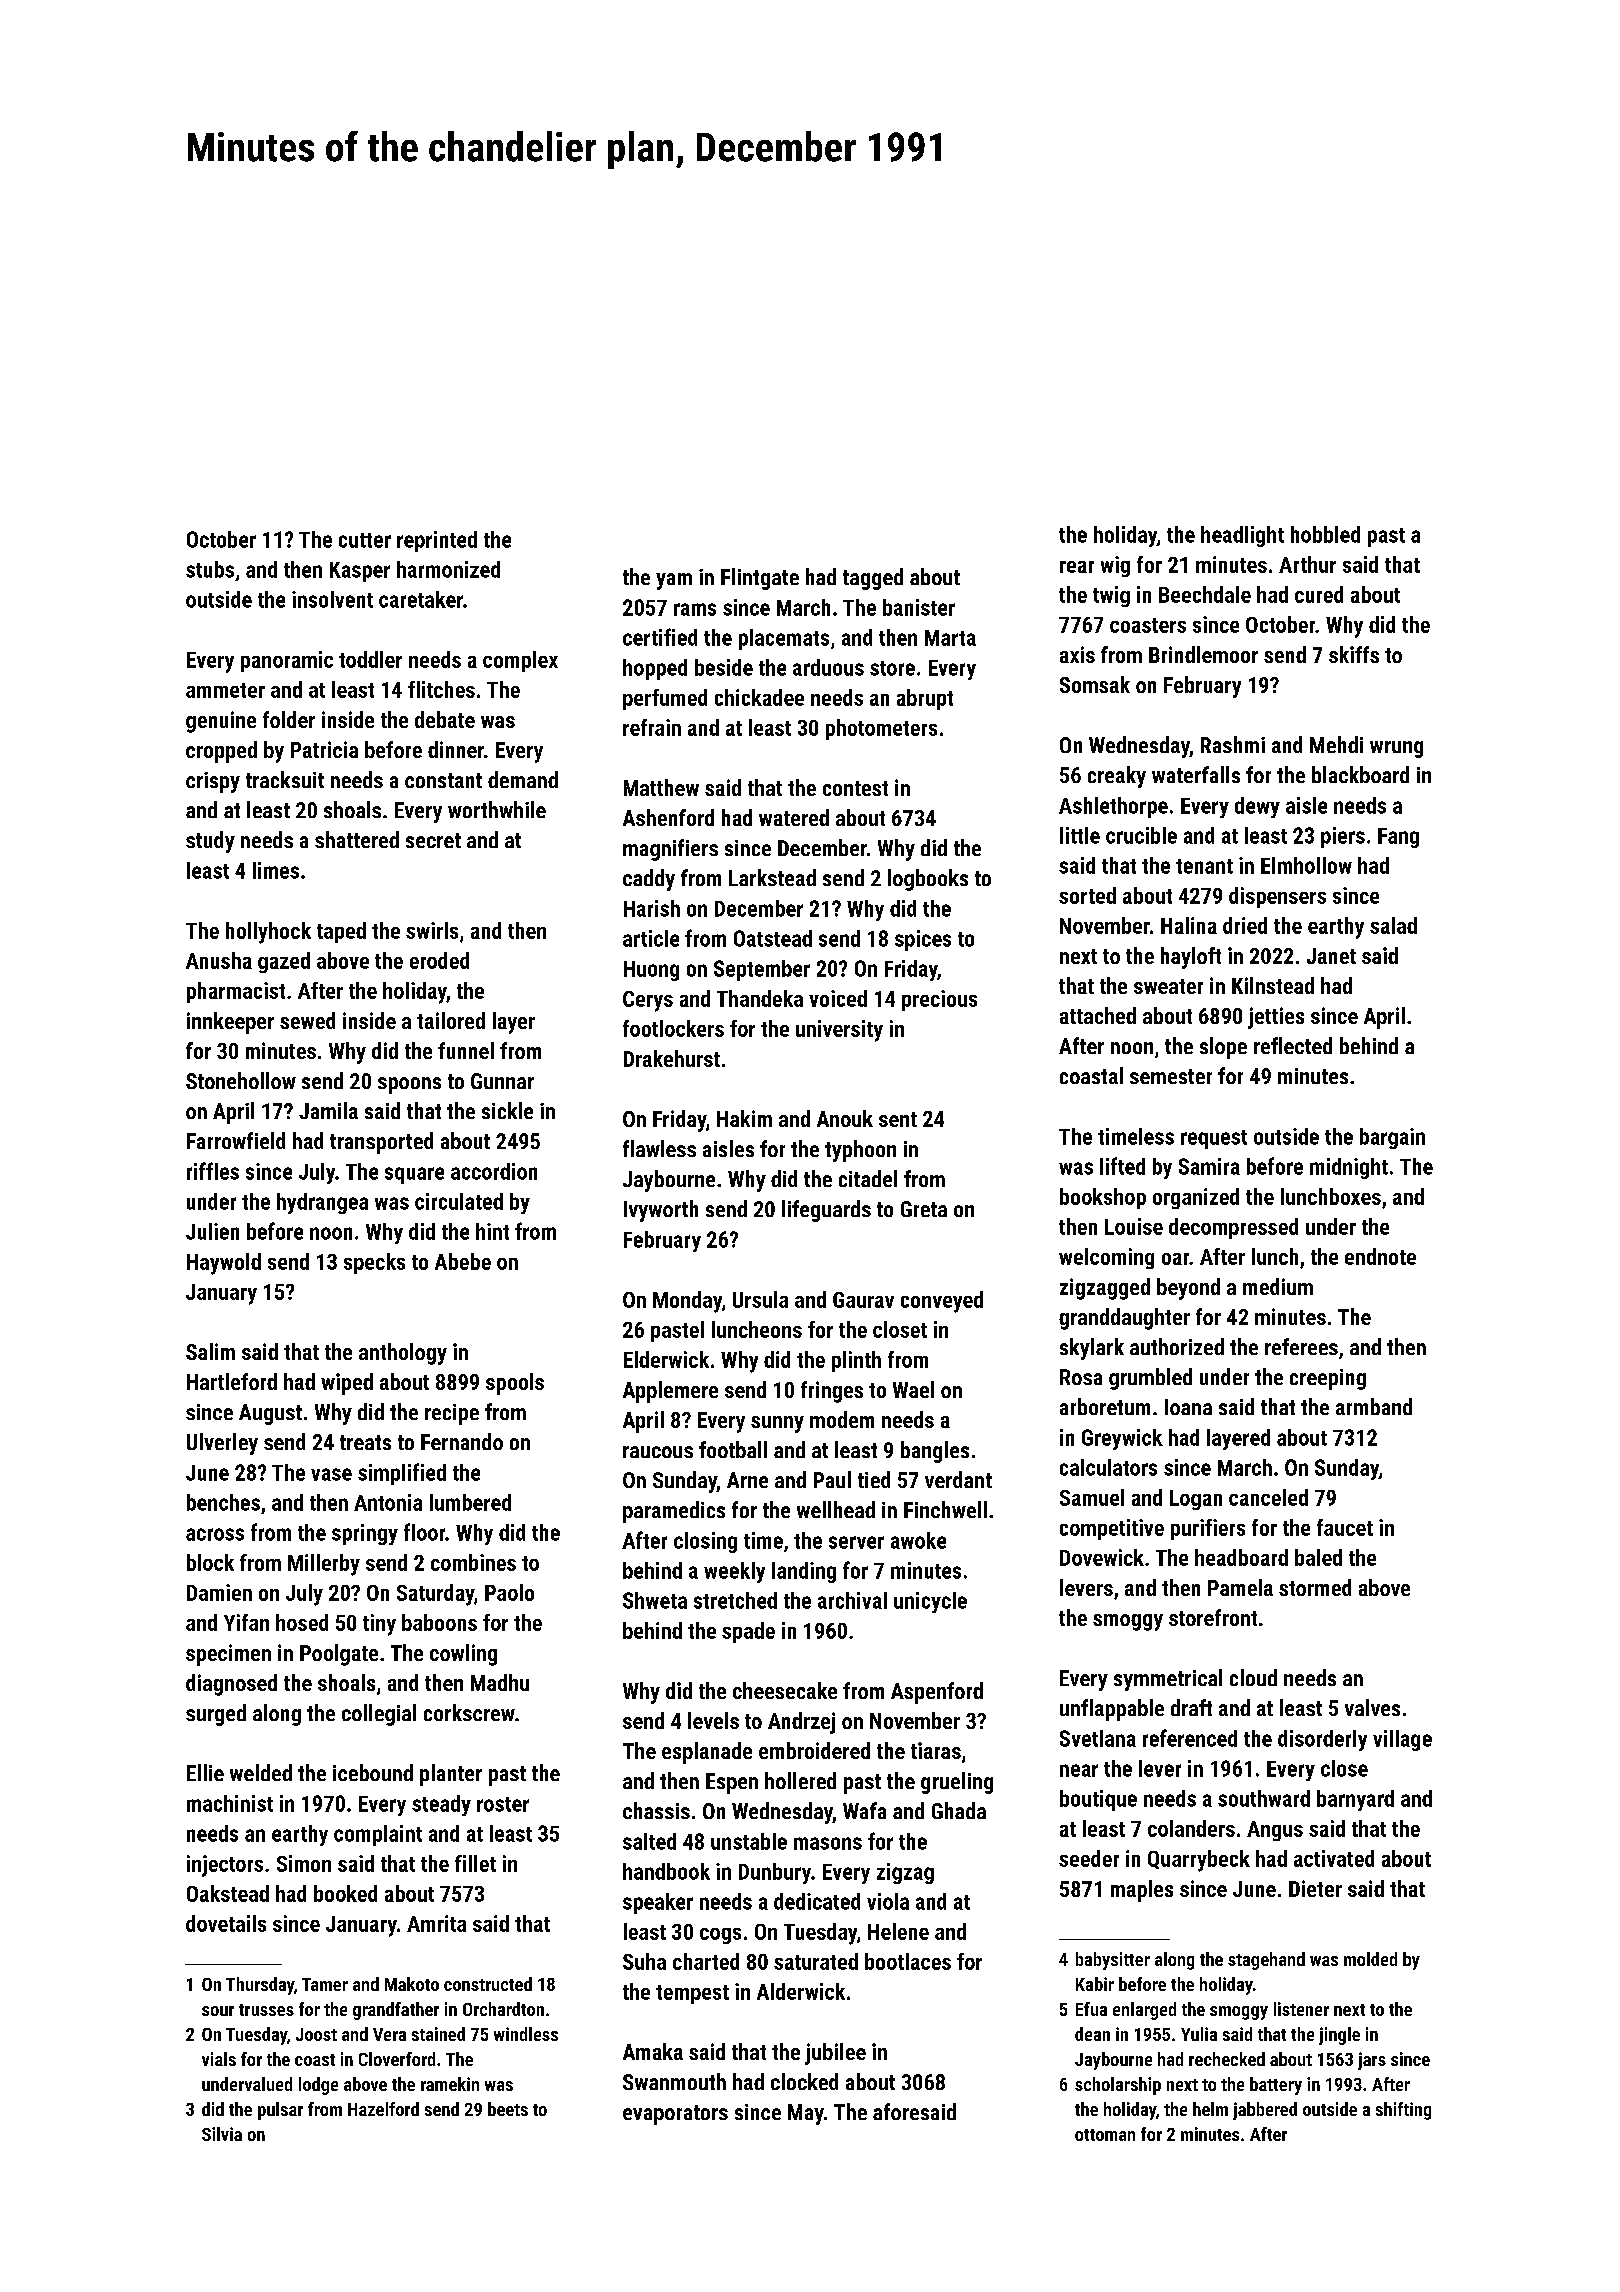 This screenshot has height=2292, width=1620. What do you see at coordinates (817, 1901) in the screenshot?
I see `dedicated` at bounding box center [817, 1901].
